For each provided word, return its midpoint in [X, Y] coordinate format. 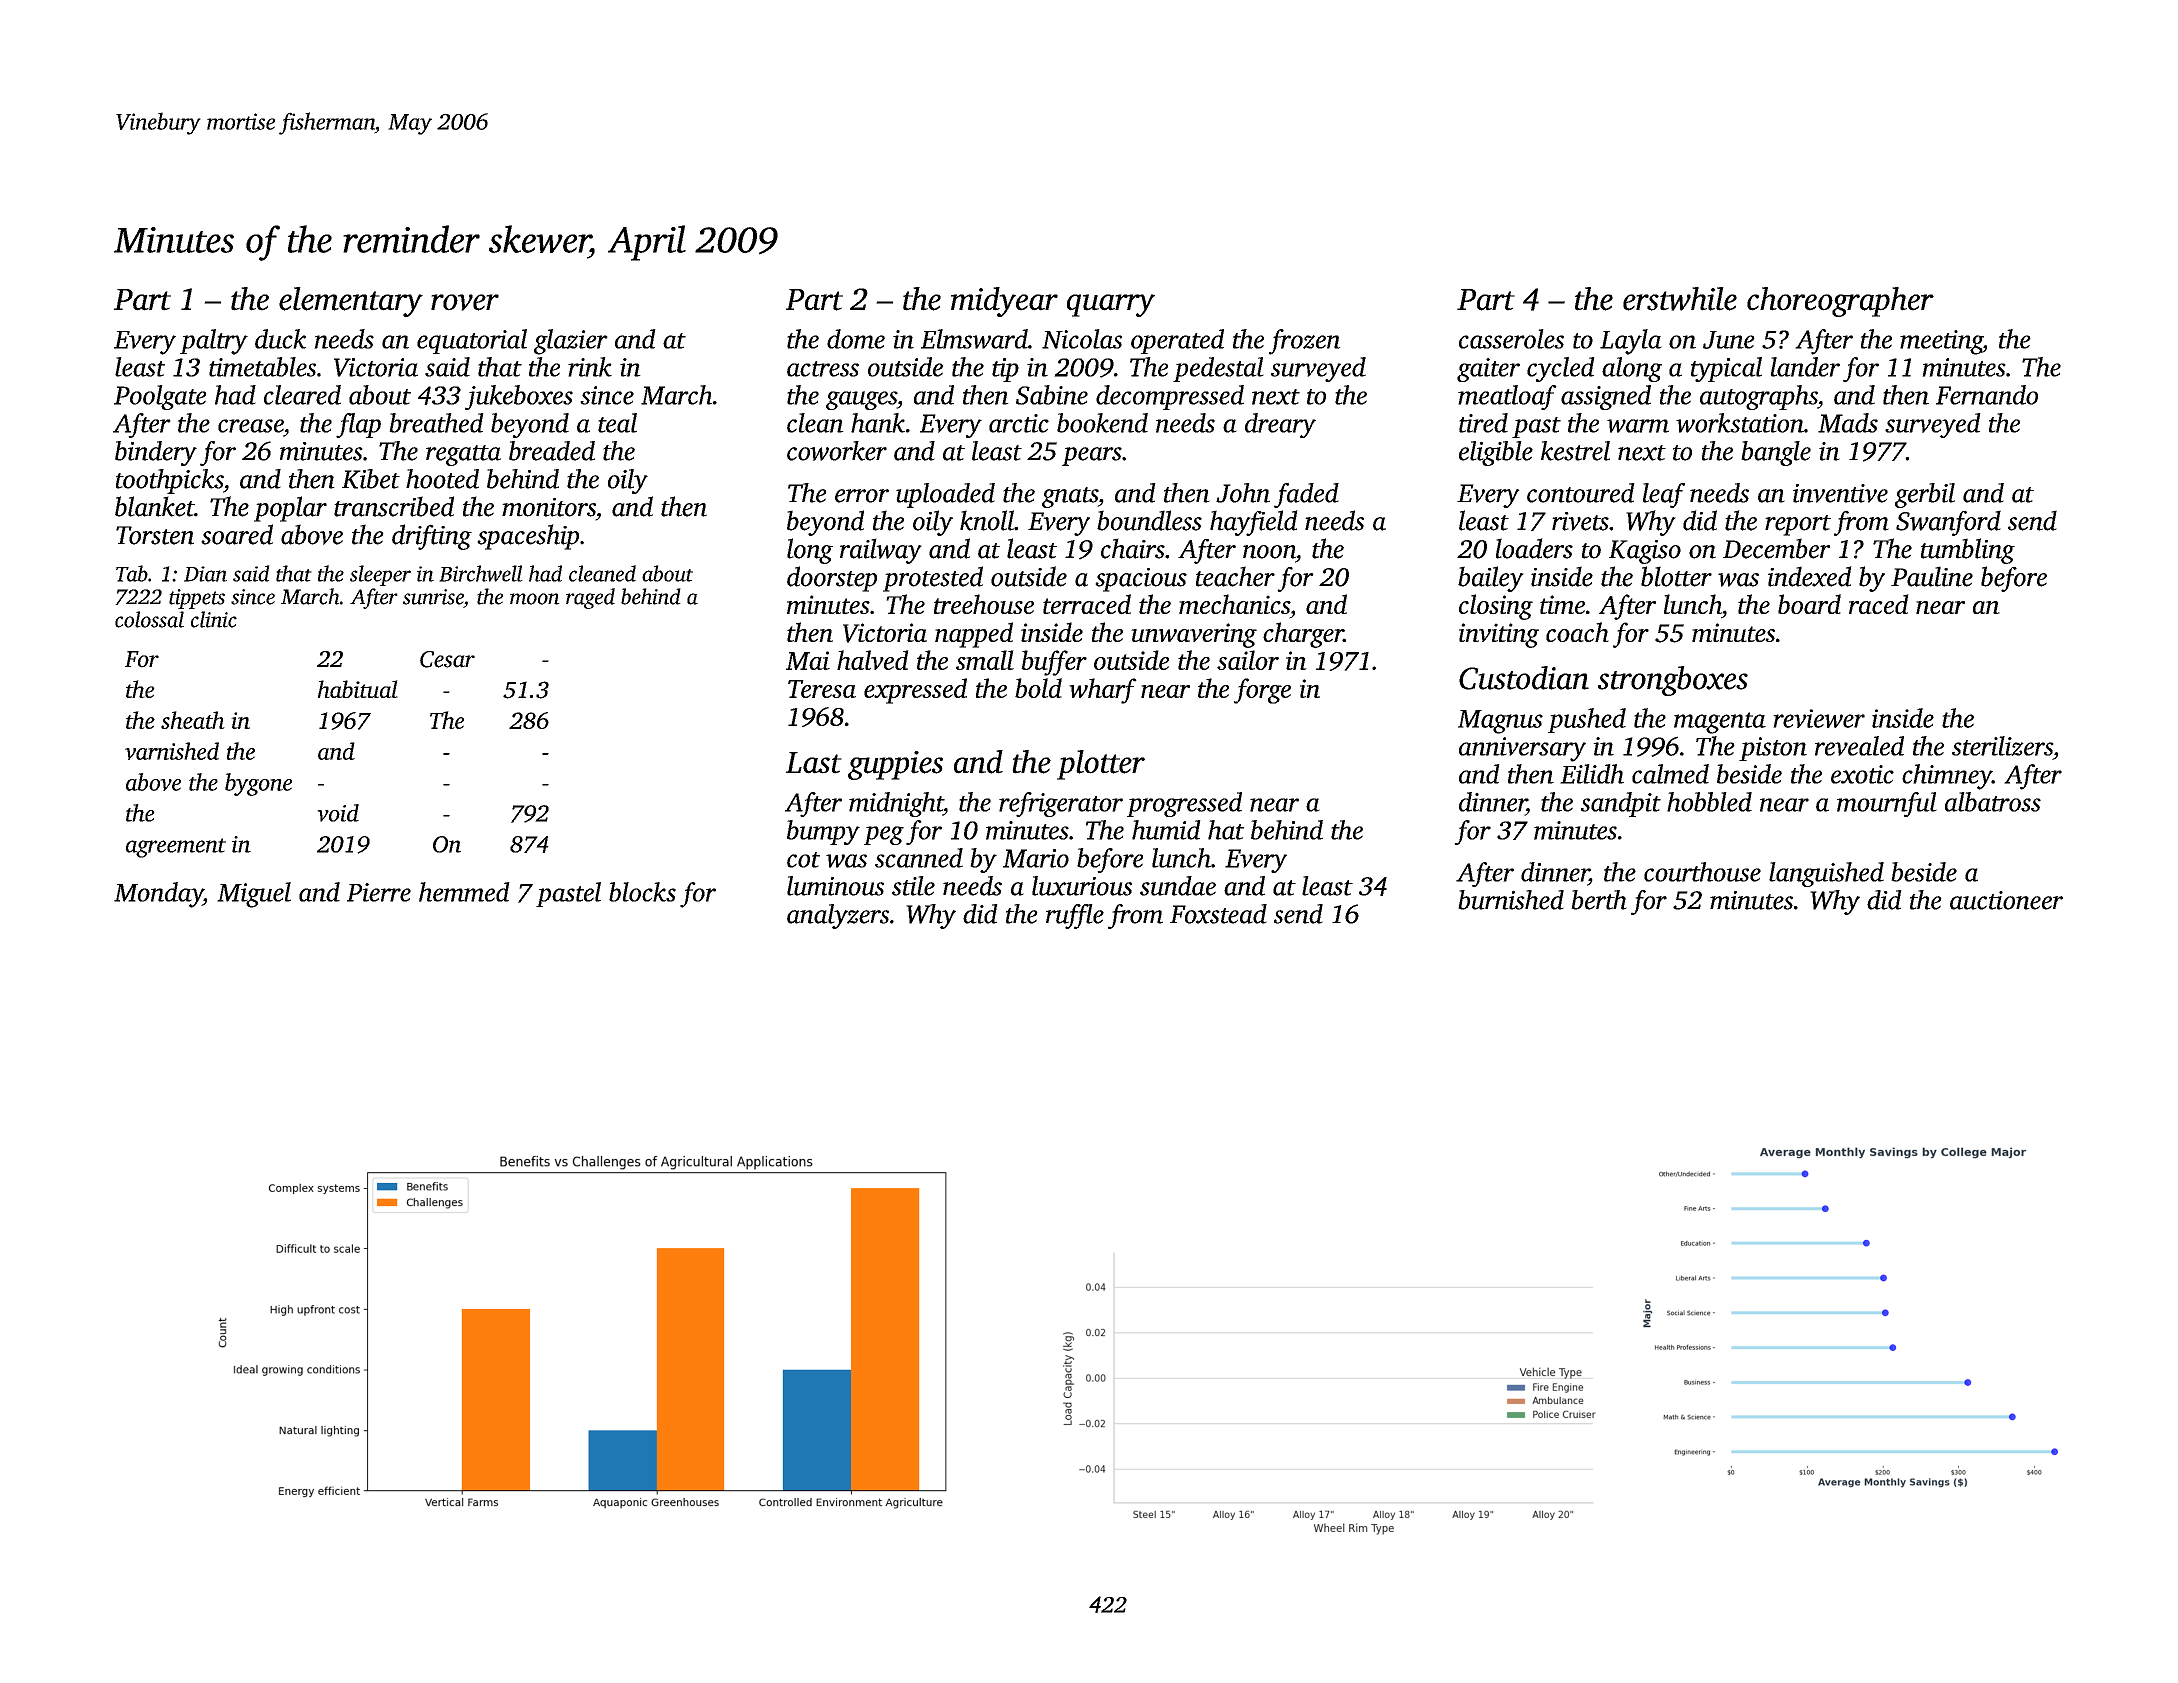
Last [814, 763]
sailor [1248, 660]
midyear [1004, 302]
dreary [1280, 425]
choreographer [1840, 302]
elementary [351, 302]
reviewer [1819, 718]
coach [1577, 632]
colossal [149, 619]
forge [1262, 691]
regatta [463, 455]
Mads [1848, 423]
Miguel [254, 895]
